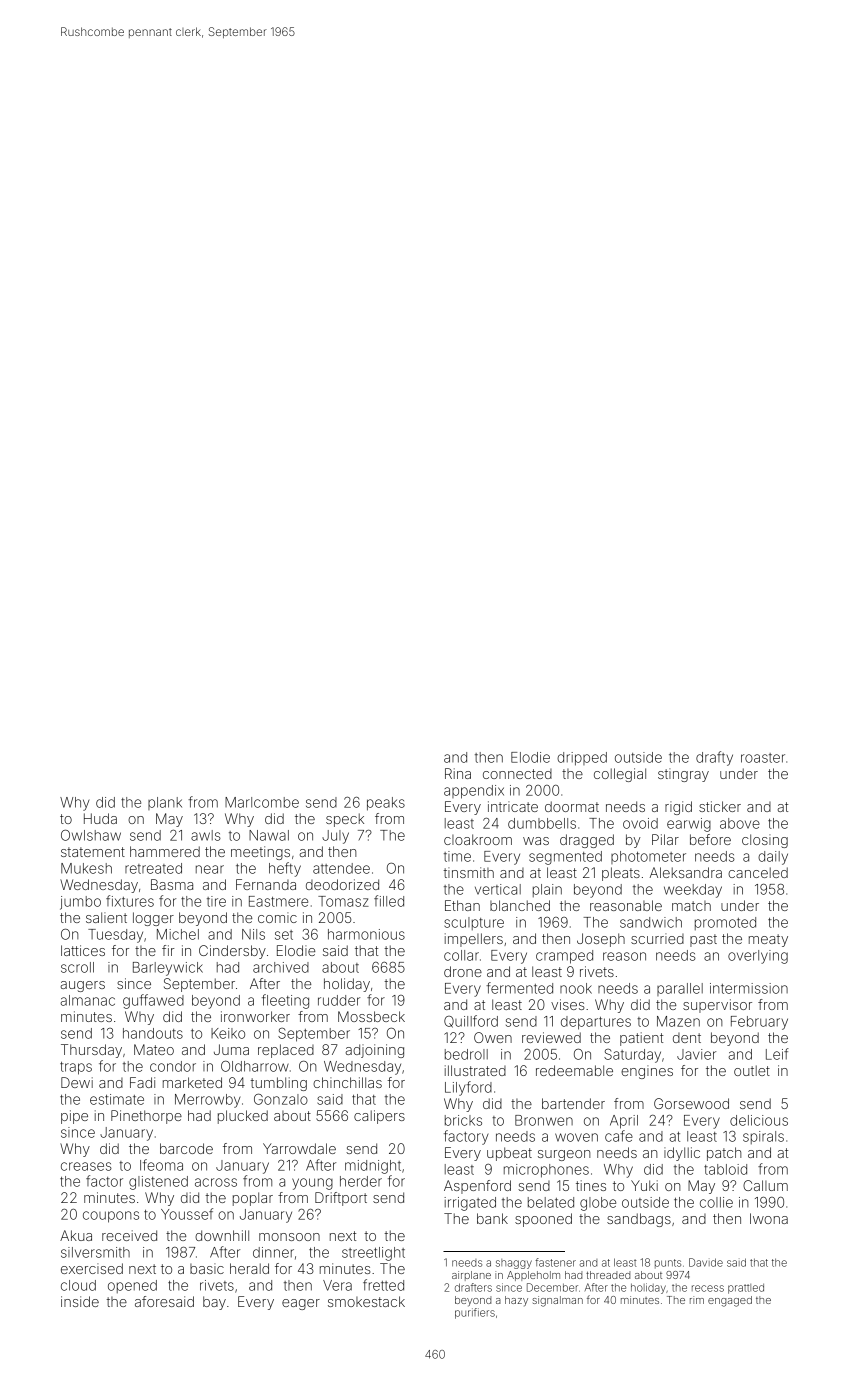 The height and width of the screenshot is (1400, 849). Describe the element at coordinates (83, 986) in the screenshot. I see `augers` at that location.
